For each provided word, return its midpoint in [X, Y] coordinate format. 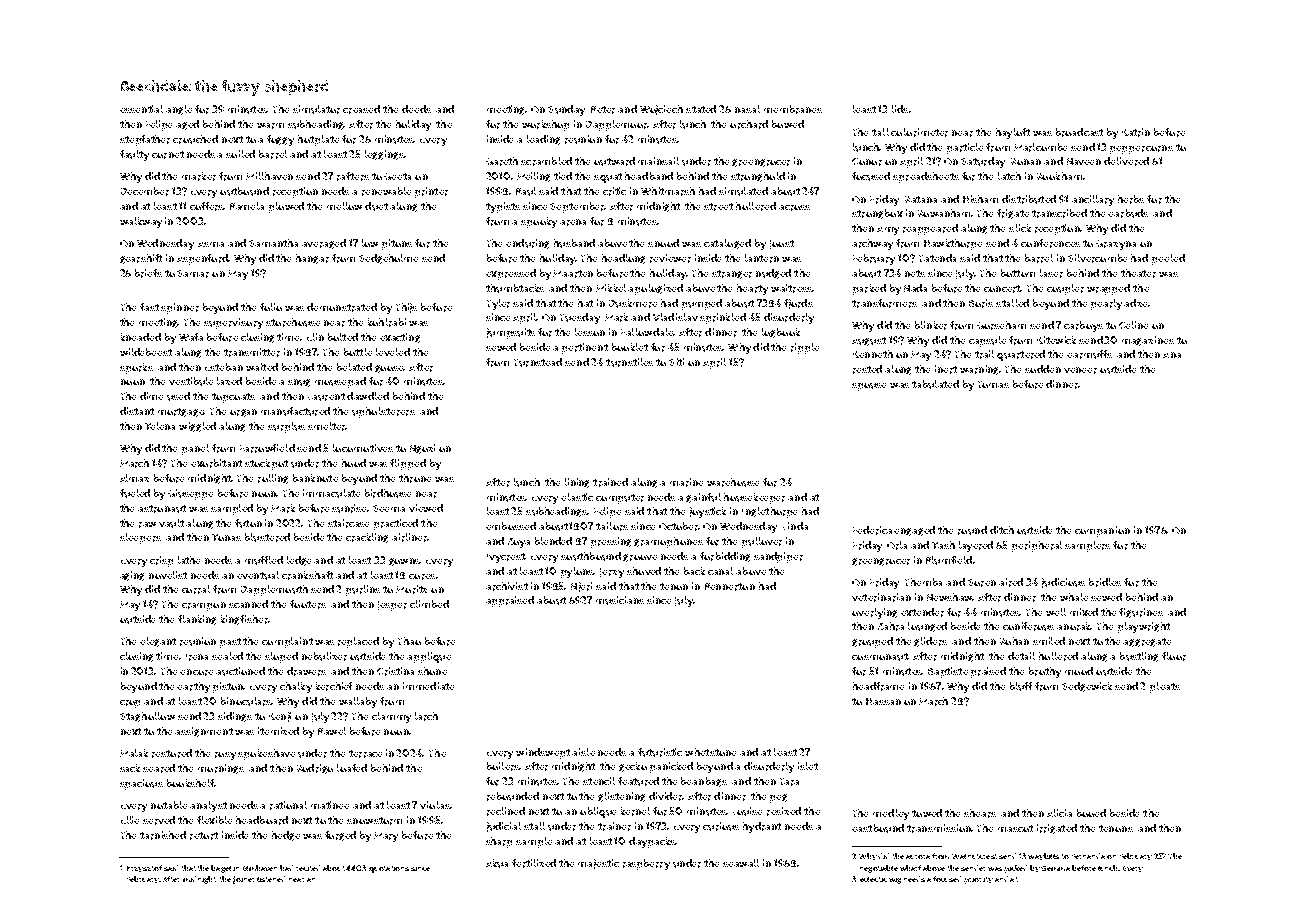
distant [137, 411]
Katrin [1136, 132]
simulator [316, 109]
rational [288, 805]
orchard [749, 124]
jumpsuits [511, 333]
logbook [781, 333]
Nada [915, 288]
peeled [1168, 259]
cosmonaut [880, 657]
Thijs [406, 308]
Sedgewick [1087, 687]
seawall [741, 863]
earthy [193, 687]
